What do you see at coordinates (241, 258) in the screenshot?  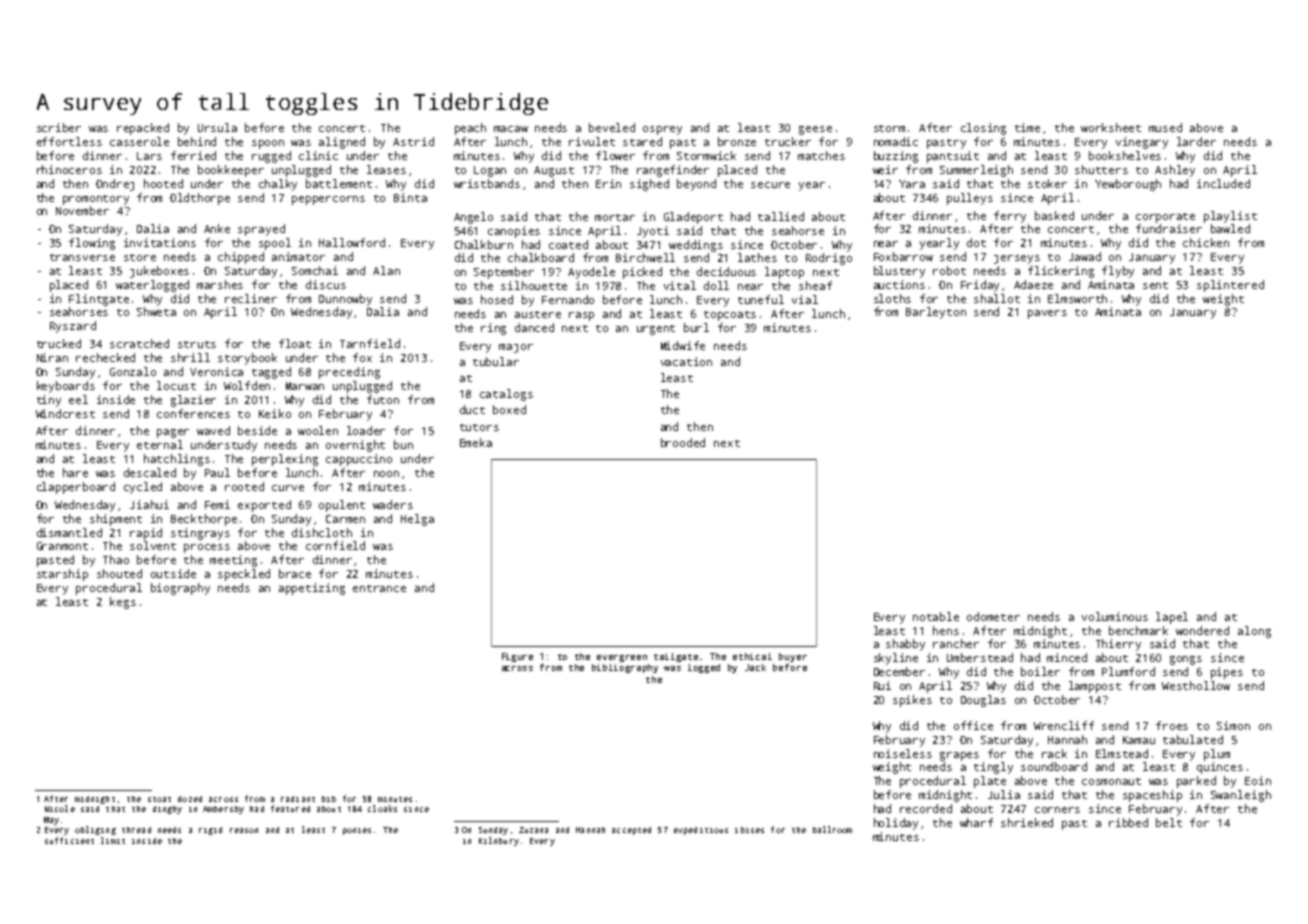 I see `chipped` at bounding box center [241, 258].
